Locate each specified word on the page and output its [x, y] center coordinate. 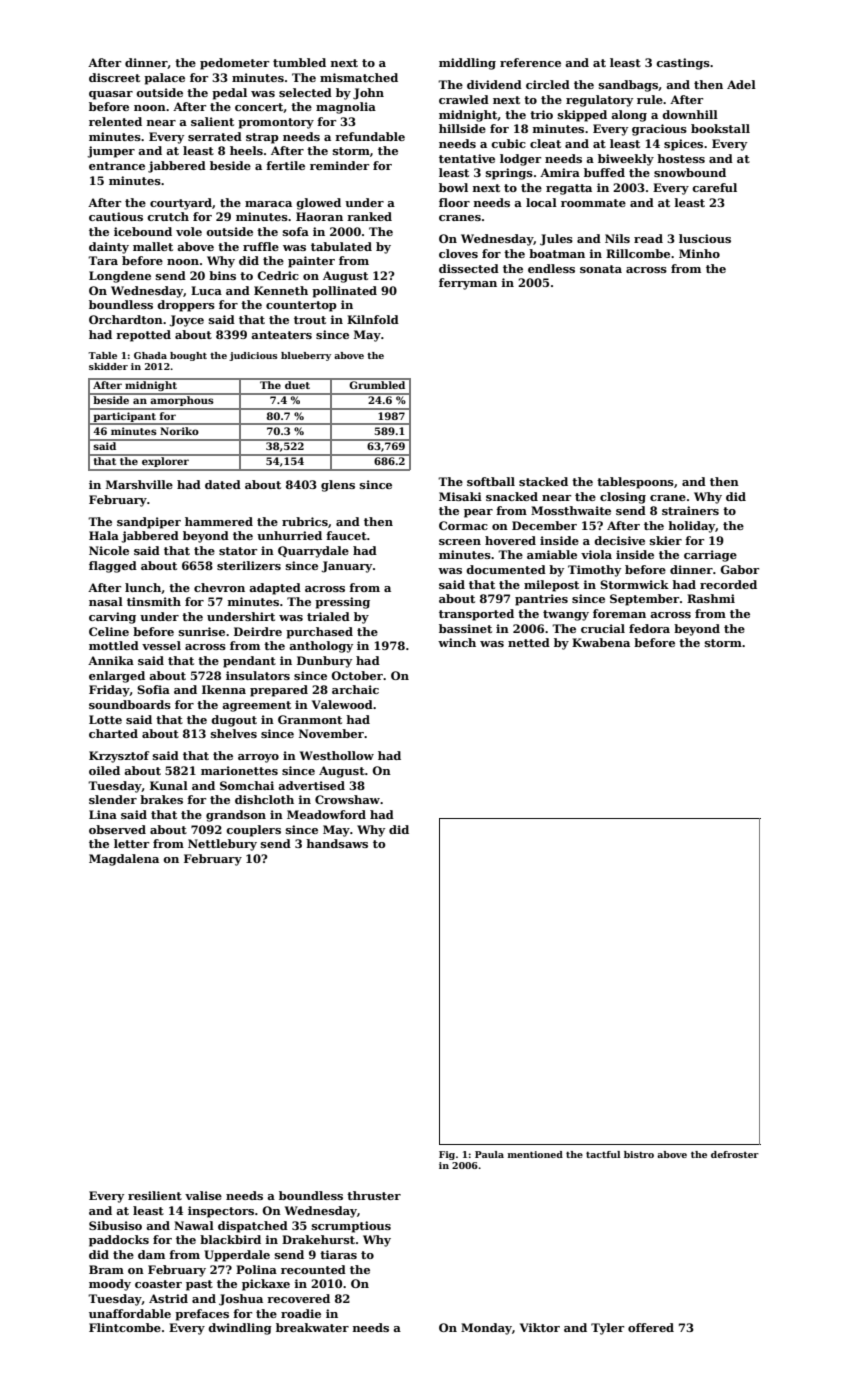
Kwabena [601, 642]
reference [530, 62]
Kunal [169, 785]
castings [683, 64]
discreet [114, 77]
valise [203, 1195]
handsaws [337, 843]
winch [457, 642]
